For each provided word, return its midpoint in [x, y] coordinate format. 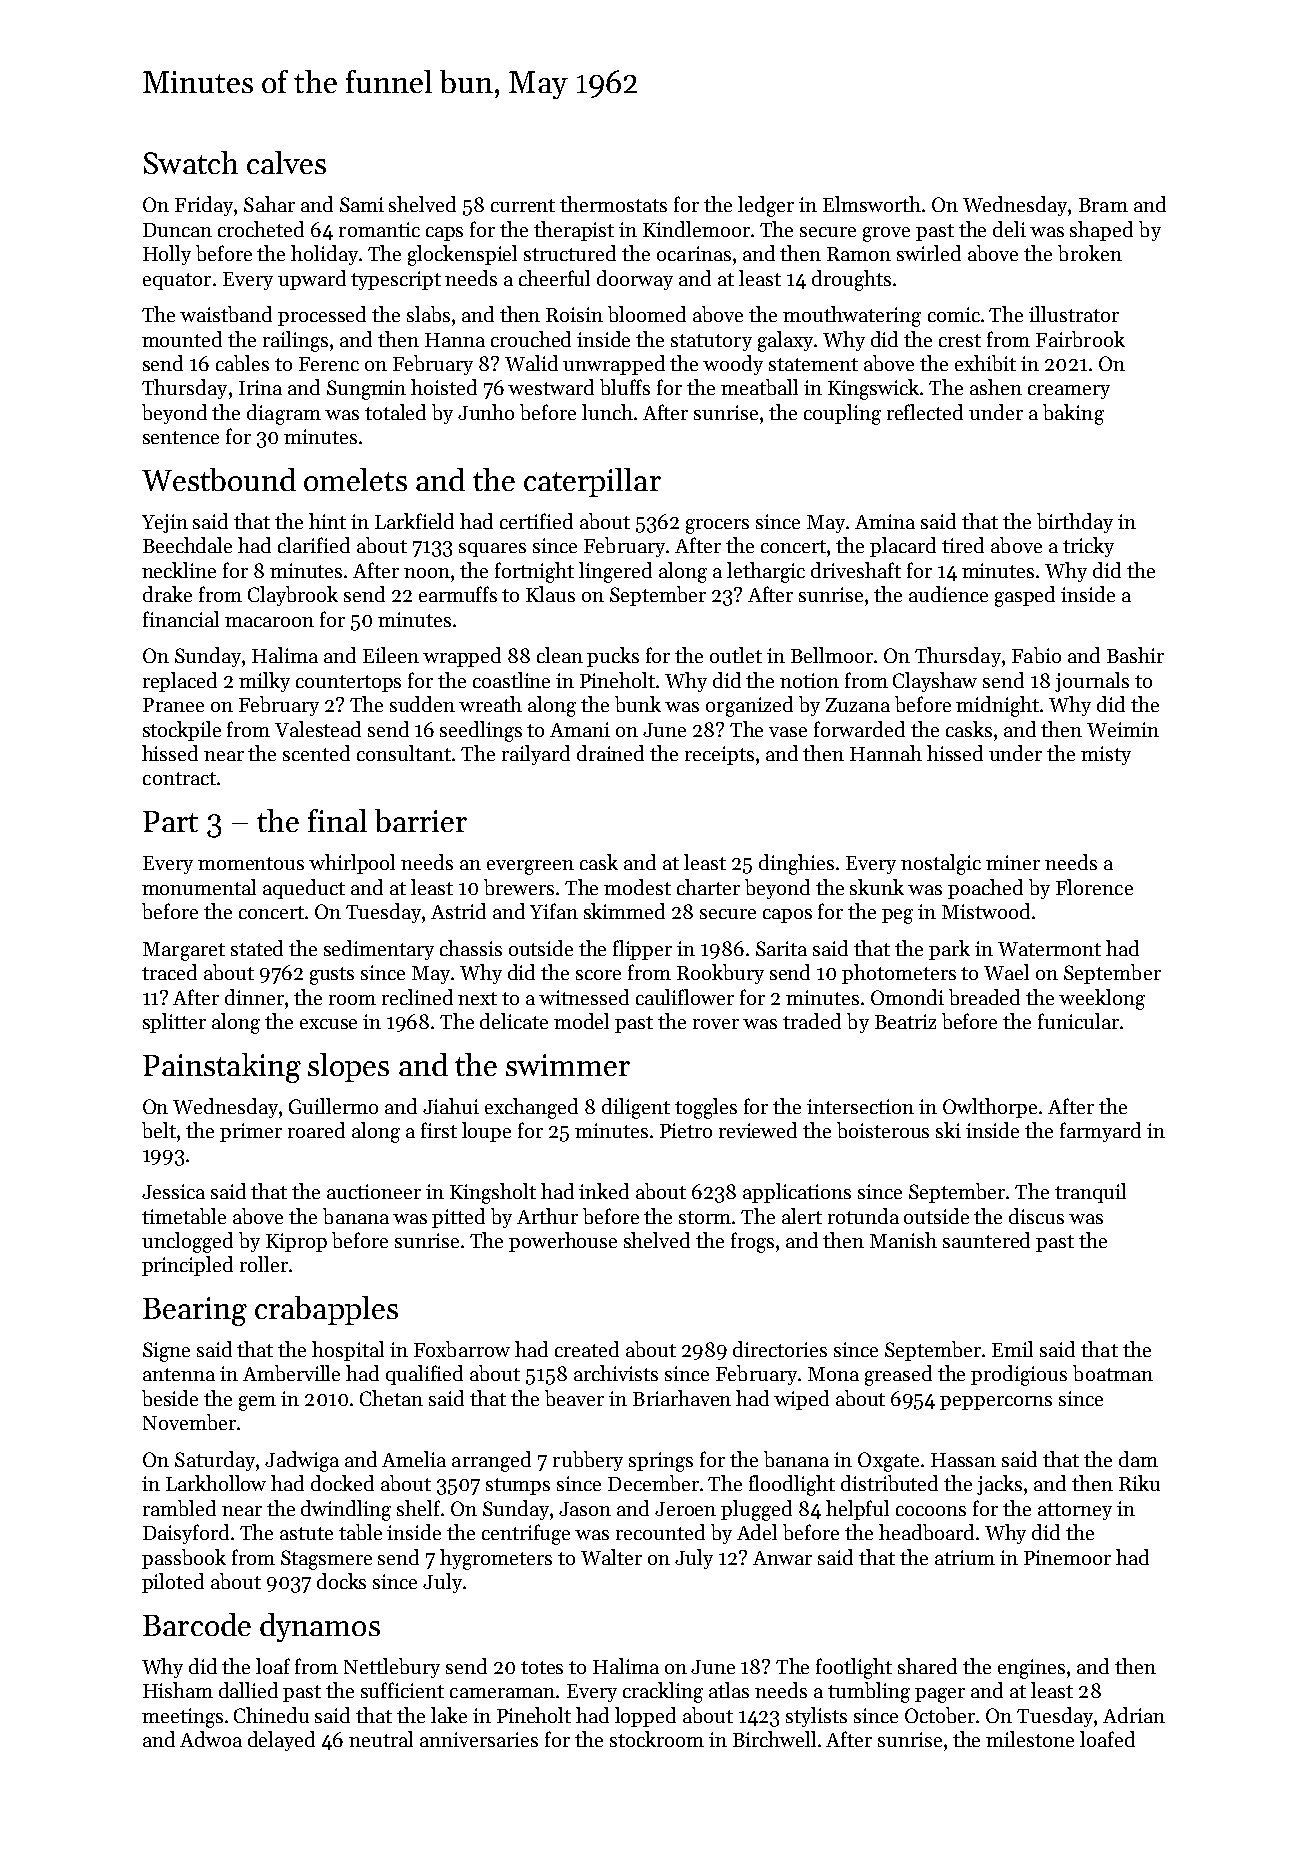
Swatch [191, 162]
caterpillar [592, 482]
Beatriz [905, 1021]
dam [1138, 1459]
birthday [1075, 523]
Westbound [219, 479]
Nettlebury [392, 1668]
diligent [636, 1108]
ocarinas [694, 253]
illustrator [1074, 314]
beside [170, 1398]
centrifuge [526, 1534]
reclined [417, 997]
